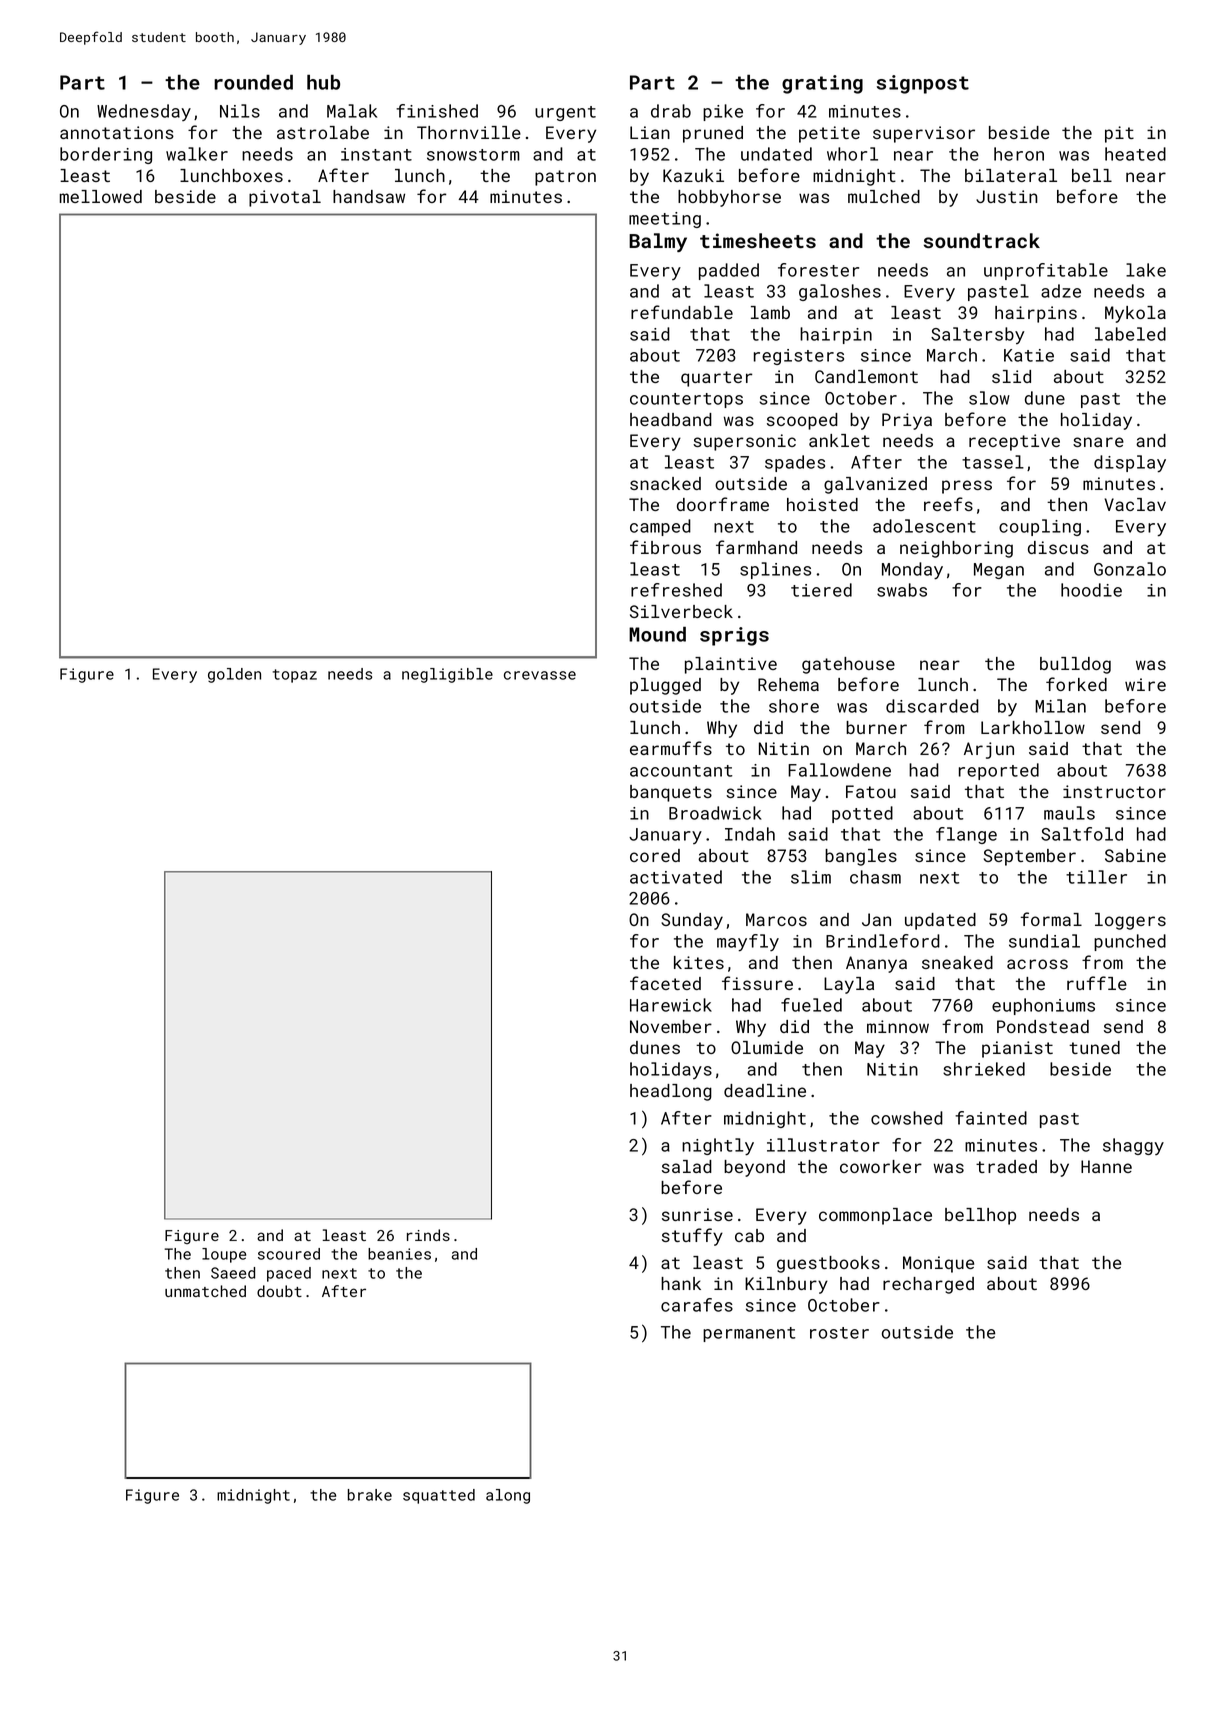 Image resolution: width=1226 pixels, height=1734 pixels. Describe the element at coordinates (839, 440) in the image. I see `anklet` at that location.
